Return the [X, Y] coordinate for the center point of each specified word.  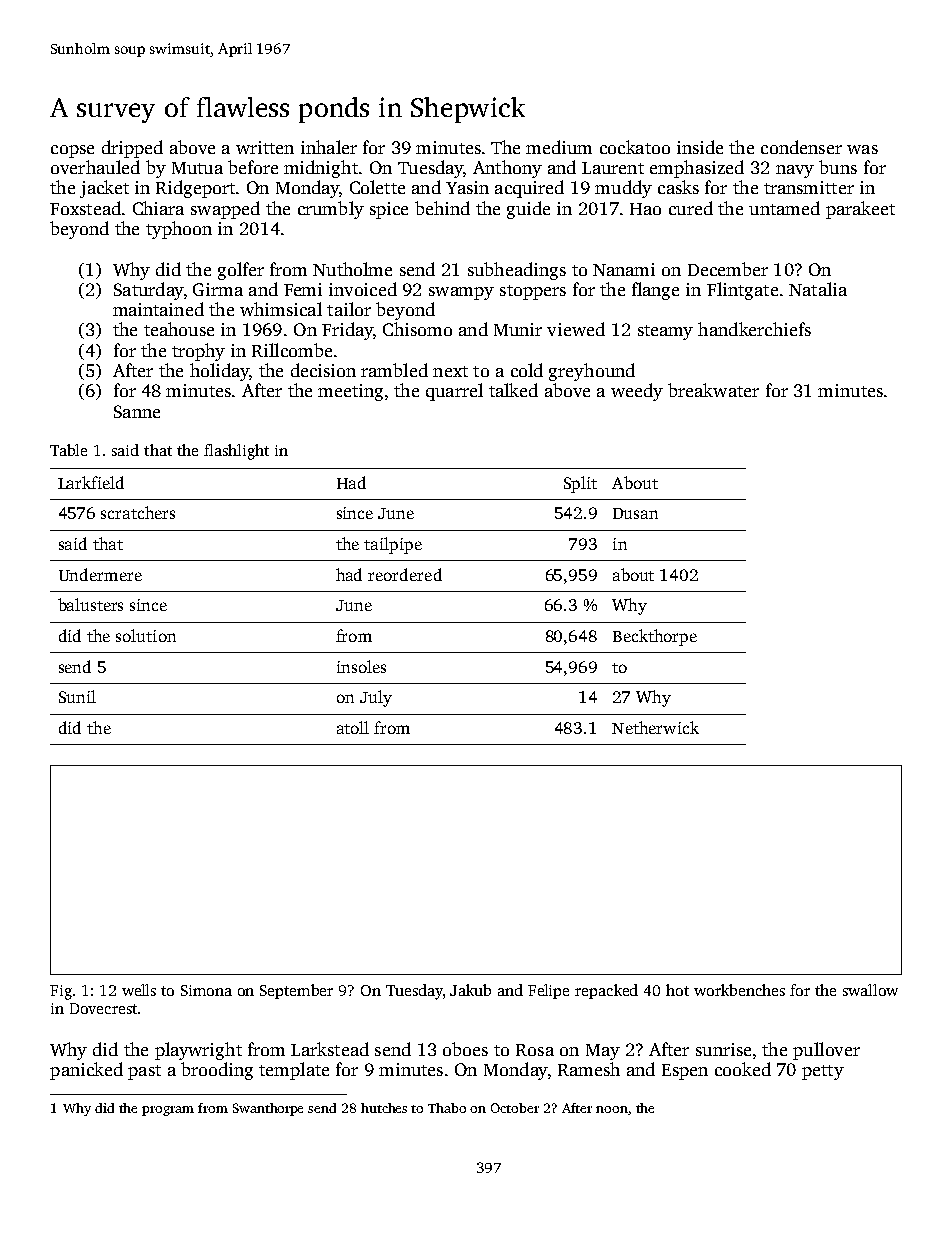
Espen [685, 1072]
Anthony [507, 169]
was [862, 149]
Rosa [535, 1050]
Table [68, 450]
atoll [353, 727]
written [265, 147]
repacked [606, 991]
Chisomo [417, 329]
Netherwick [655, 727]
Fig [61, 992]
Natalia [818, 289]
